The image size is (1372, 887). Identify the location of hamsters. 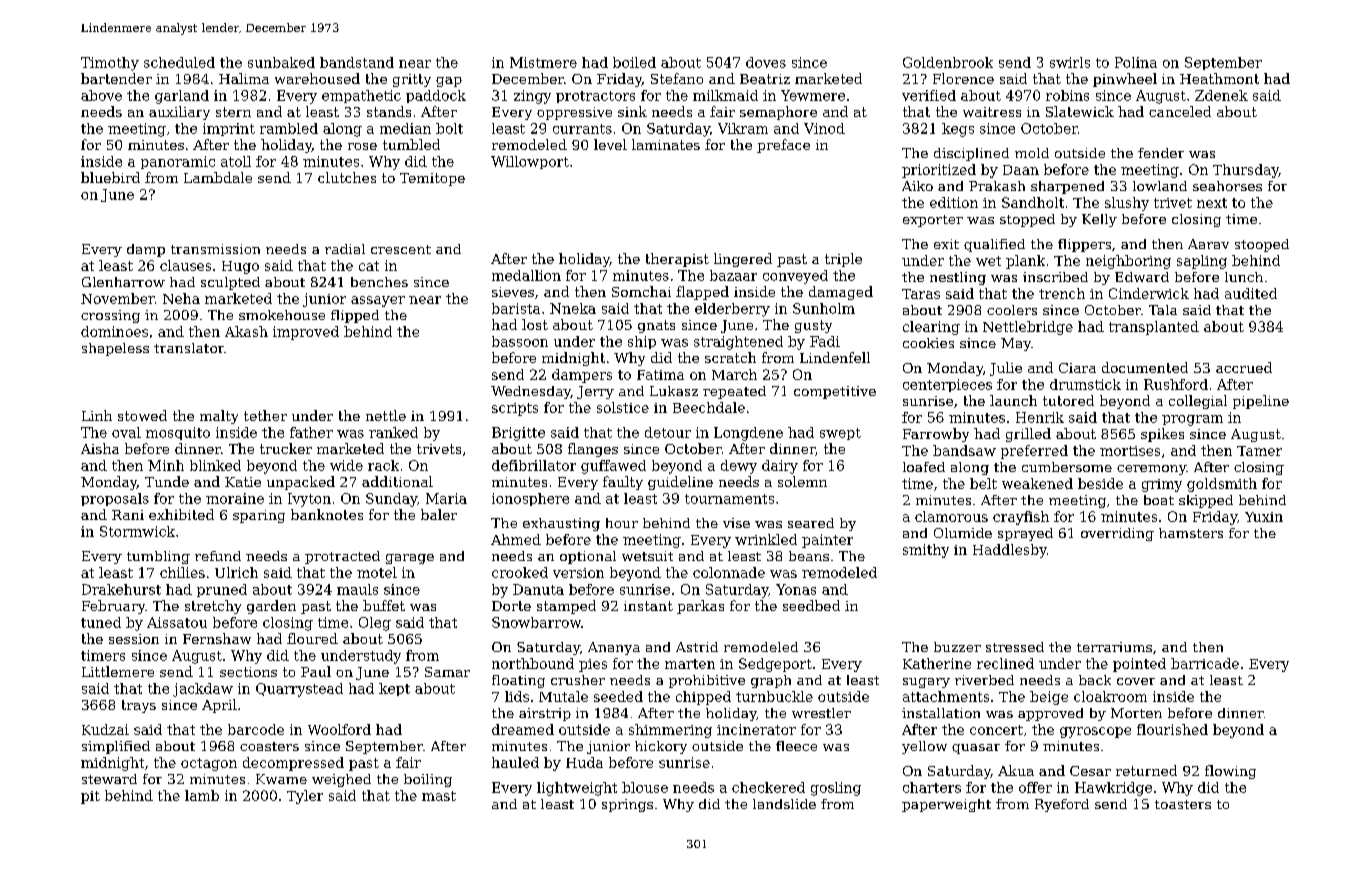
(1191, 533).
